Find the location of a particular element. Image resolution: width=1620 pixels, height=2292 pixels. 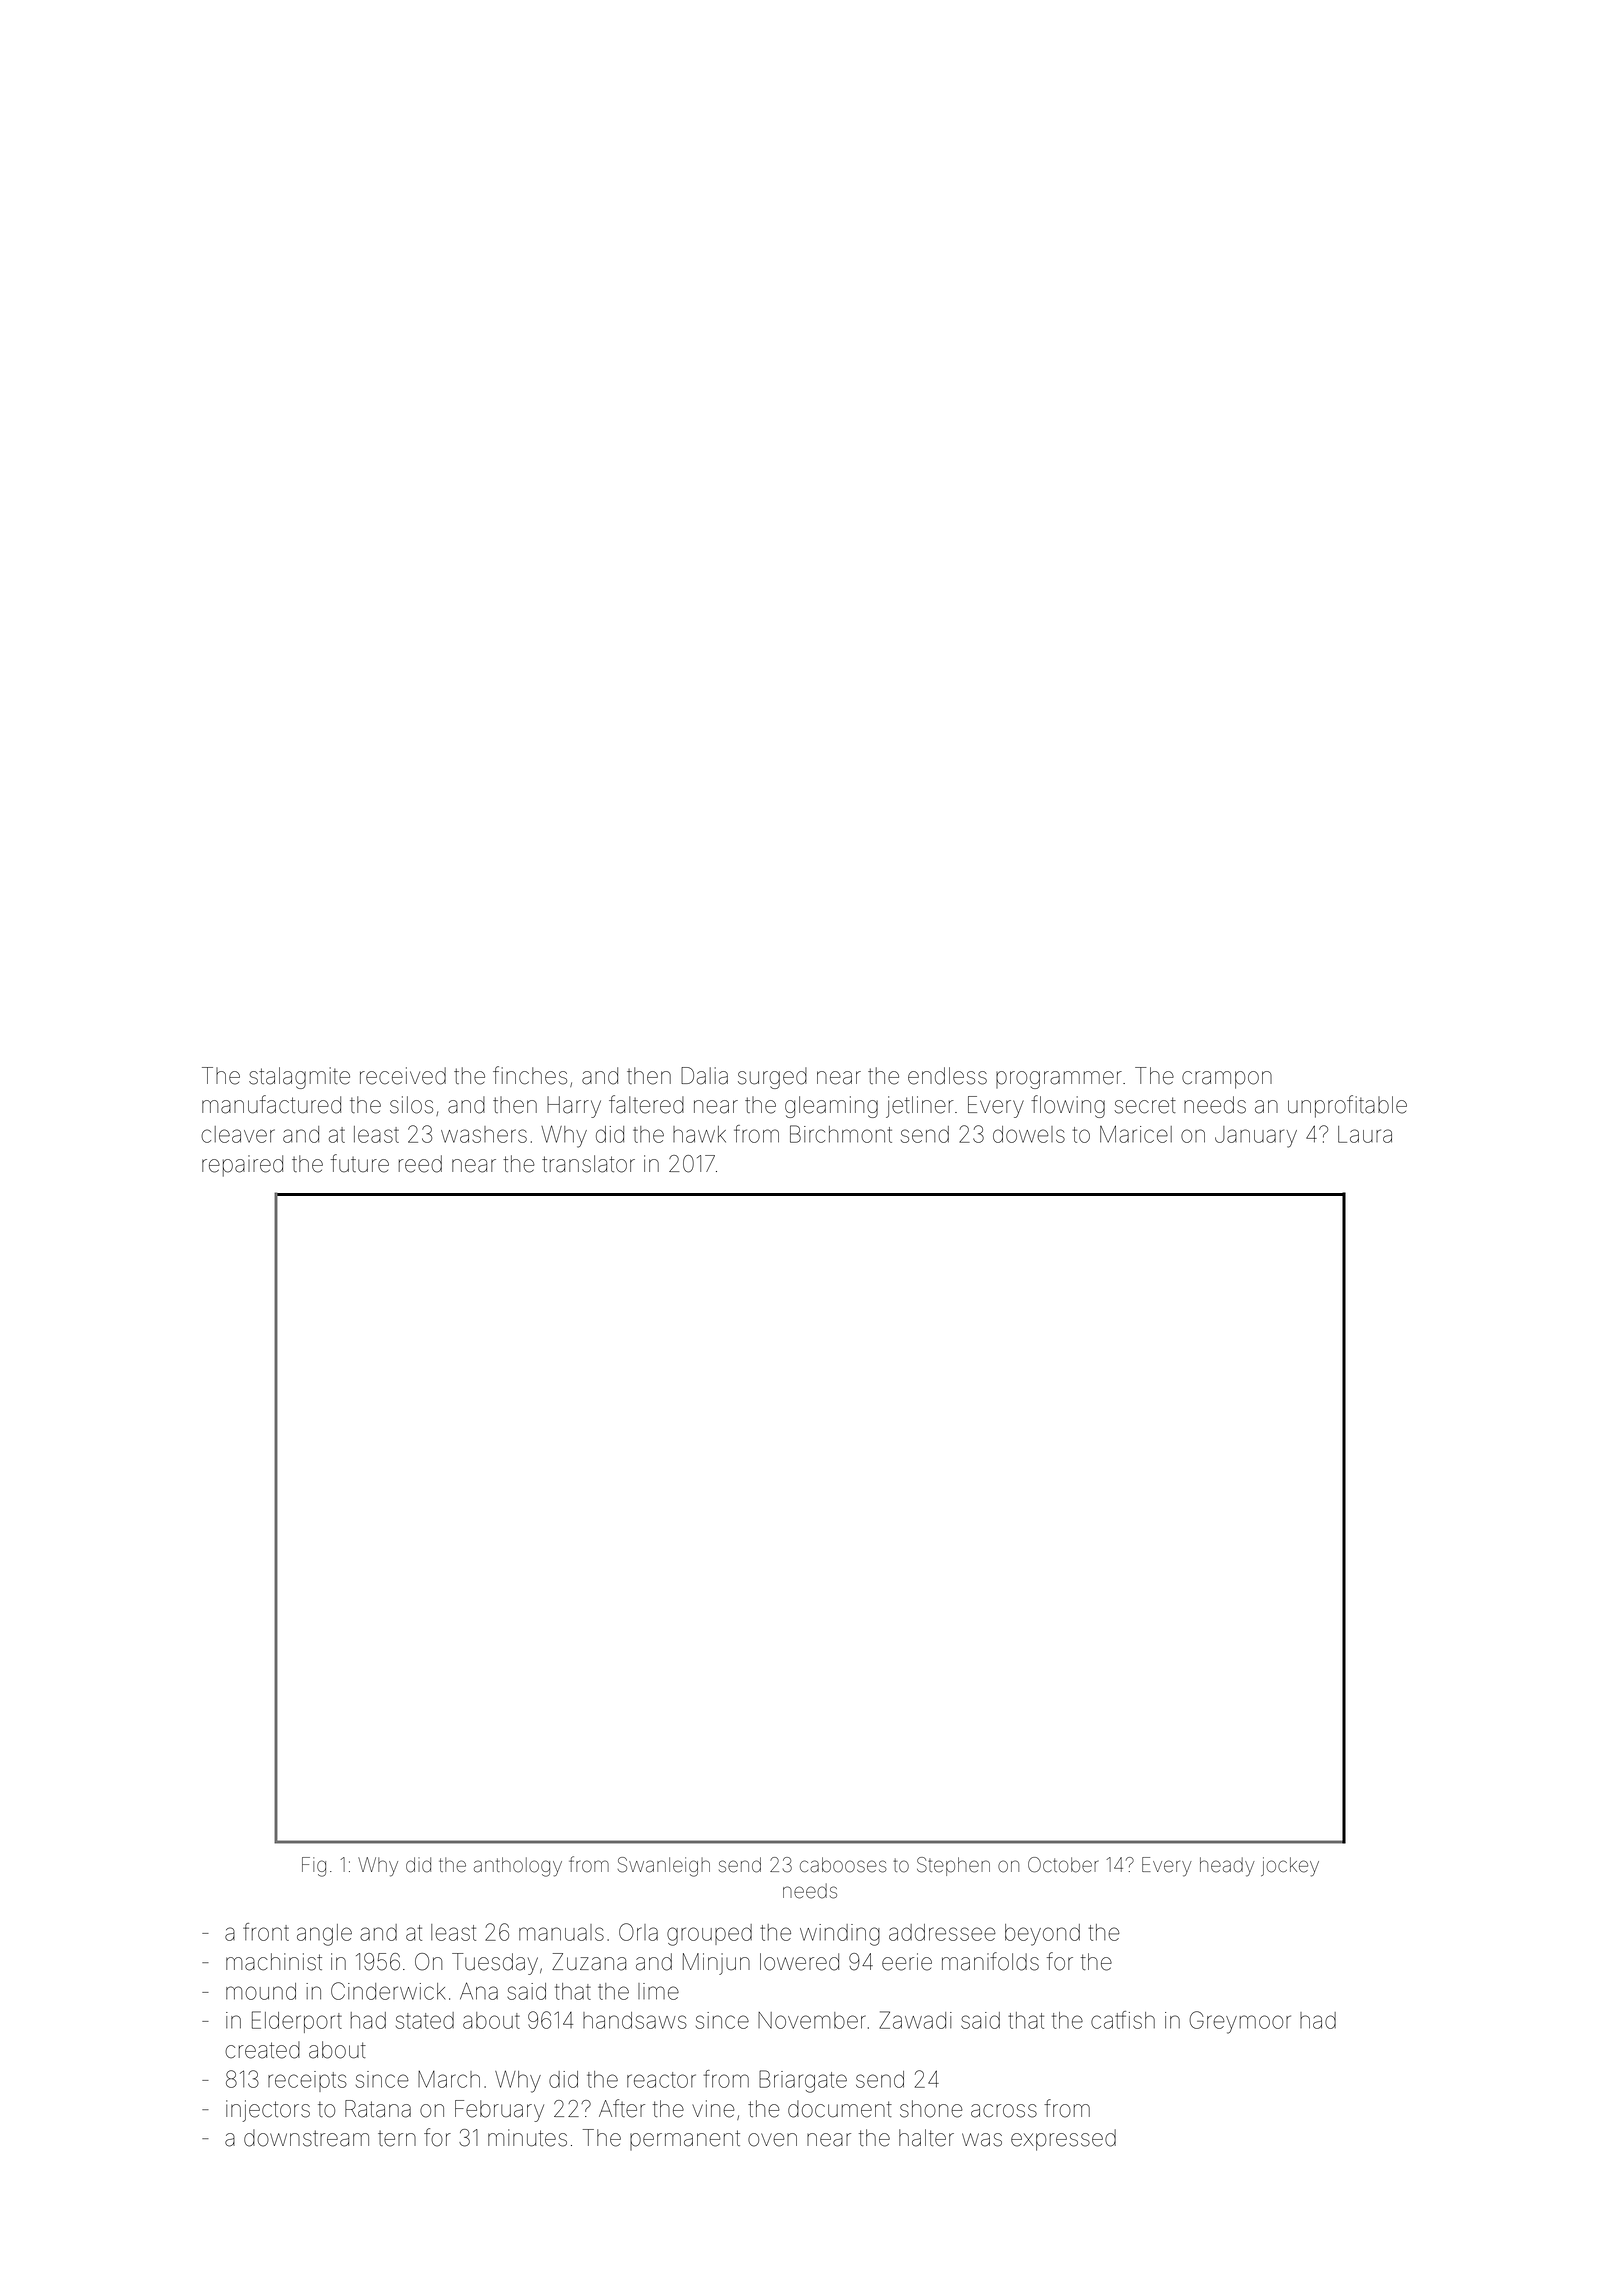

Fig is located at coordinates (314, 1867).
